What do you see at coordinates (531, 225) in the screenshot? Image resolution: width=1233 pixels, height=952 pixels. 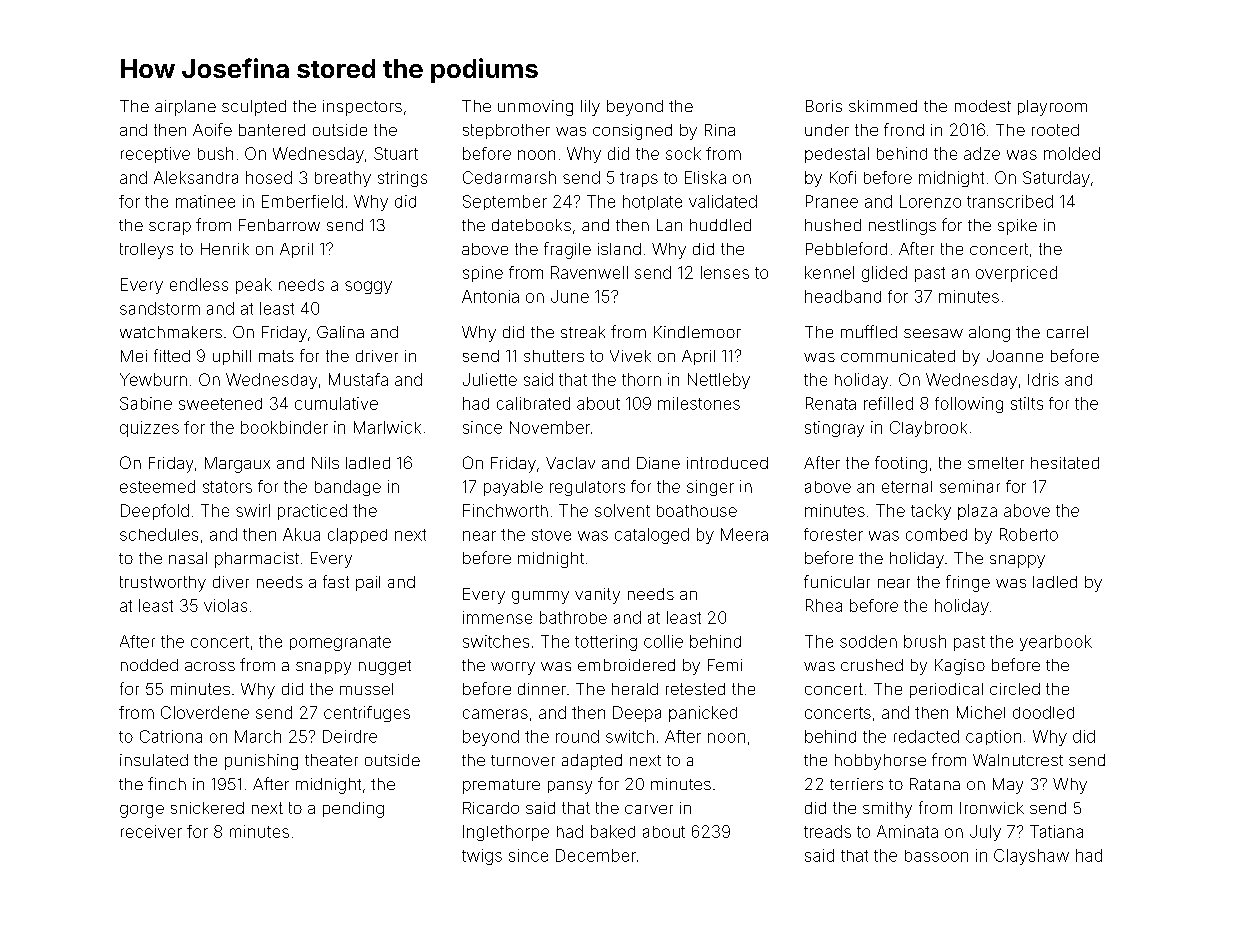 I see `datebooks` at bounding box center [531, 225].
